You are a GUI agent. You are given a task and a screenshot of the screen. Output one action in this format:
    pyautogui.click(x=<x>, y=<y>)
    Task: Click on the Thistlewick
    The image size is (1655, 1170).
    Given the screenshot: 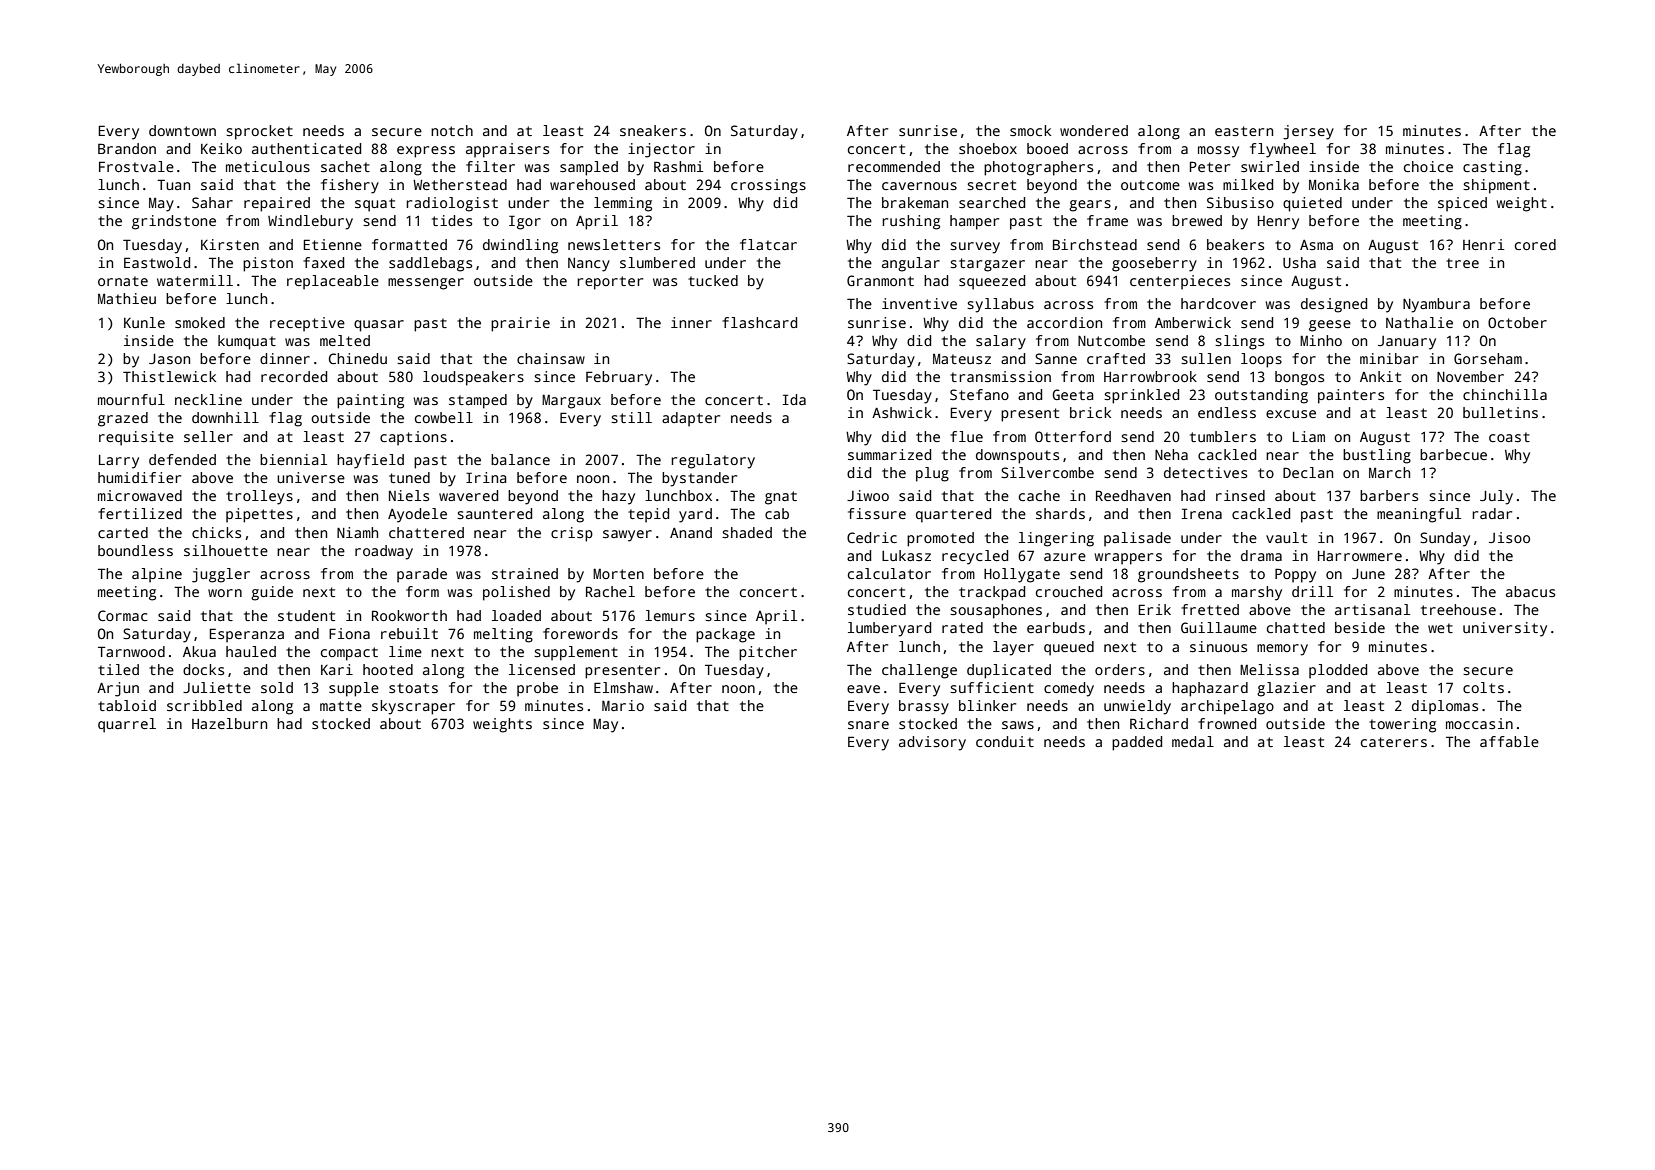 What is the action you would take?
    pyautogui.click(x=169, y=376)
